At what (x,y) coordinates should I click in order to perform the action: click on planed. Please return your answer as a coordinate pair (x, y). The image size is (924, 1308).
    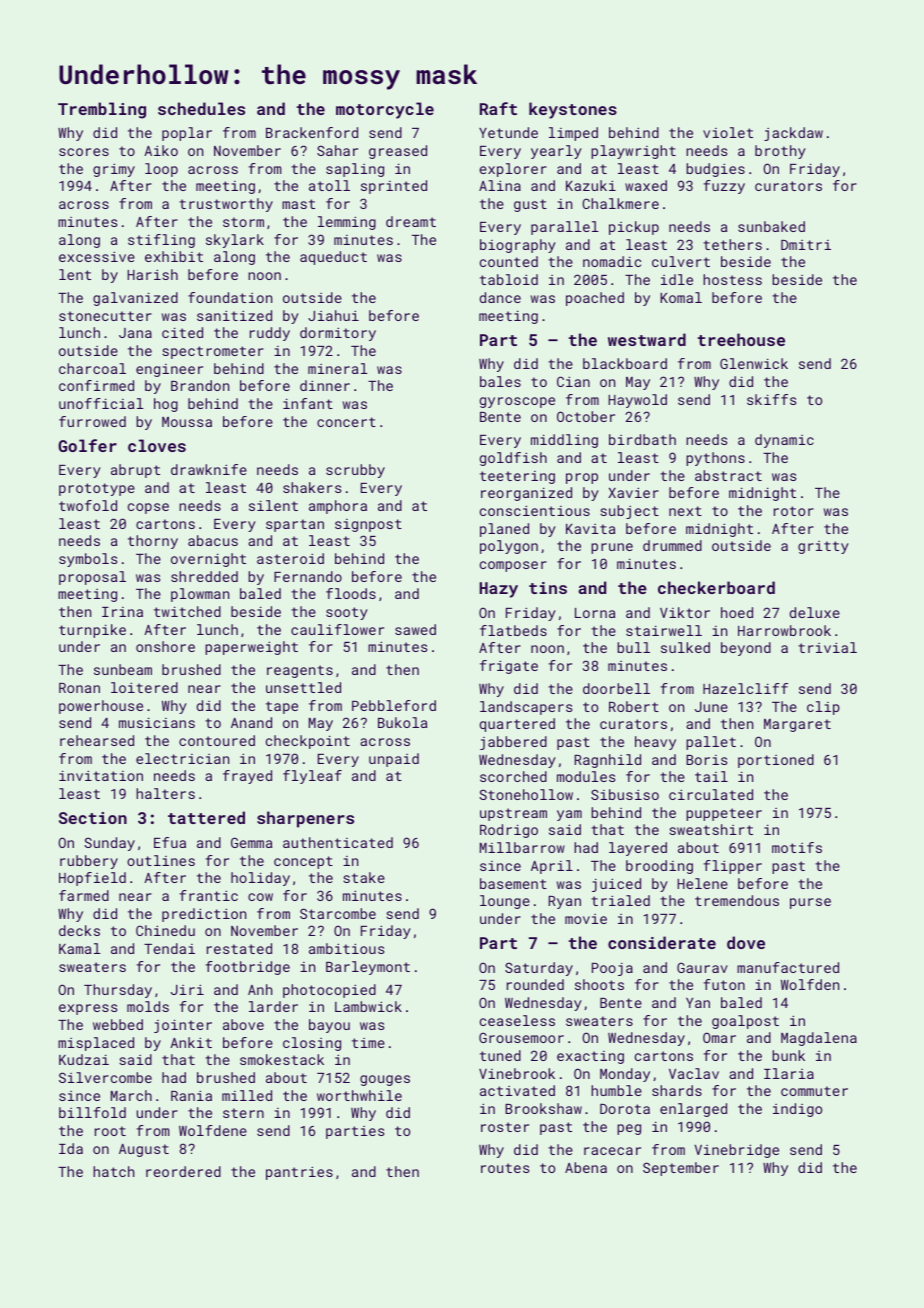
    Looking at the image, I should click on (504, 530).
